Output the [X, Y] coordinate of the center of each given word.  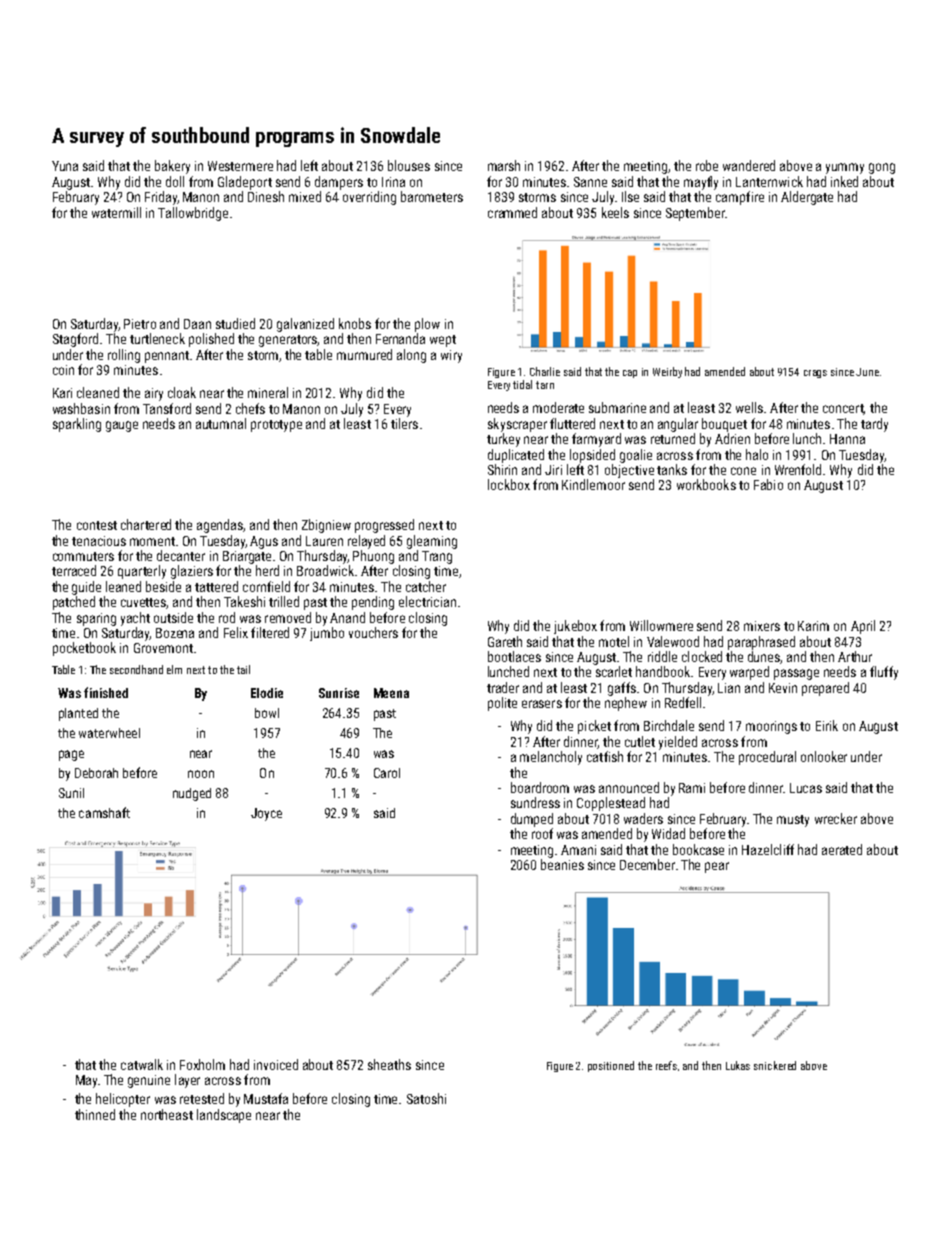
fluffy [884, 673]
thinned [95, 1114]
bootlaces [514, 656]
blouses [409, 165]
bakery [172, 167]
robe [707, 165]
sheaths [389, 1064]
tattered [216, 586]
